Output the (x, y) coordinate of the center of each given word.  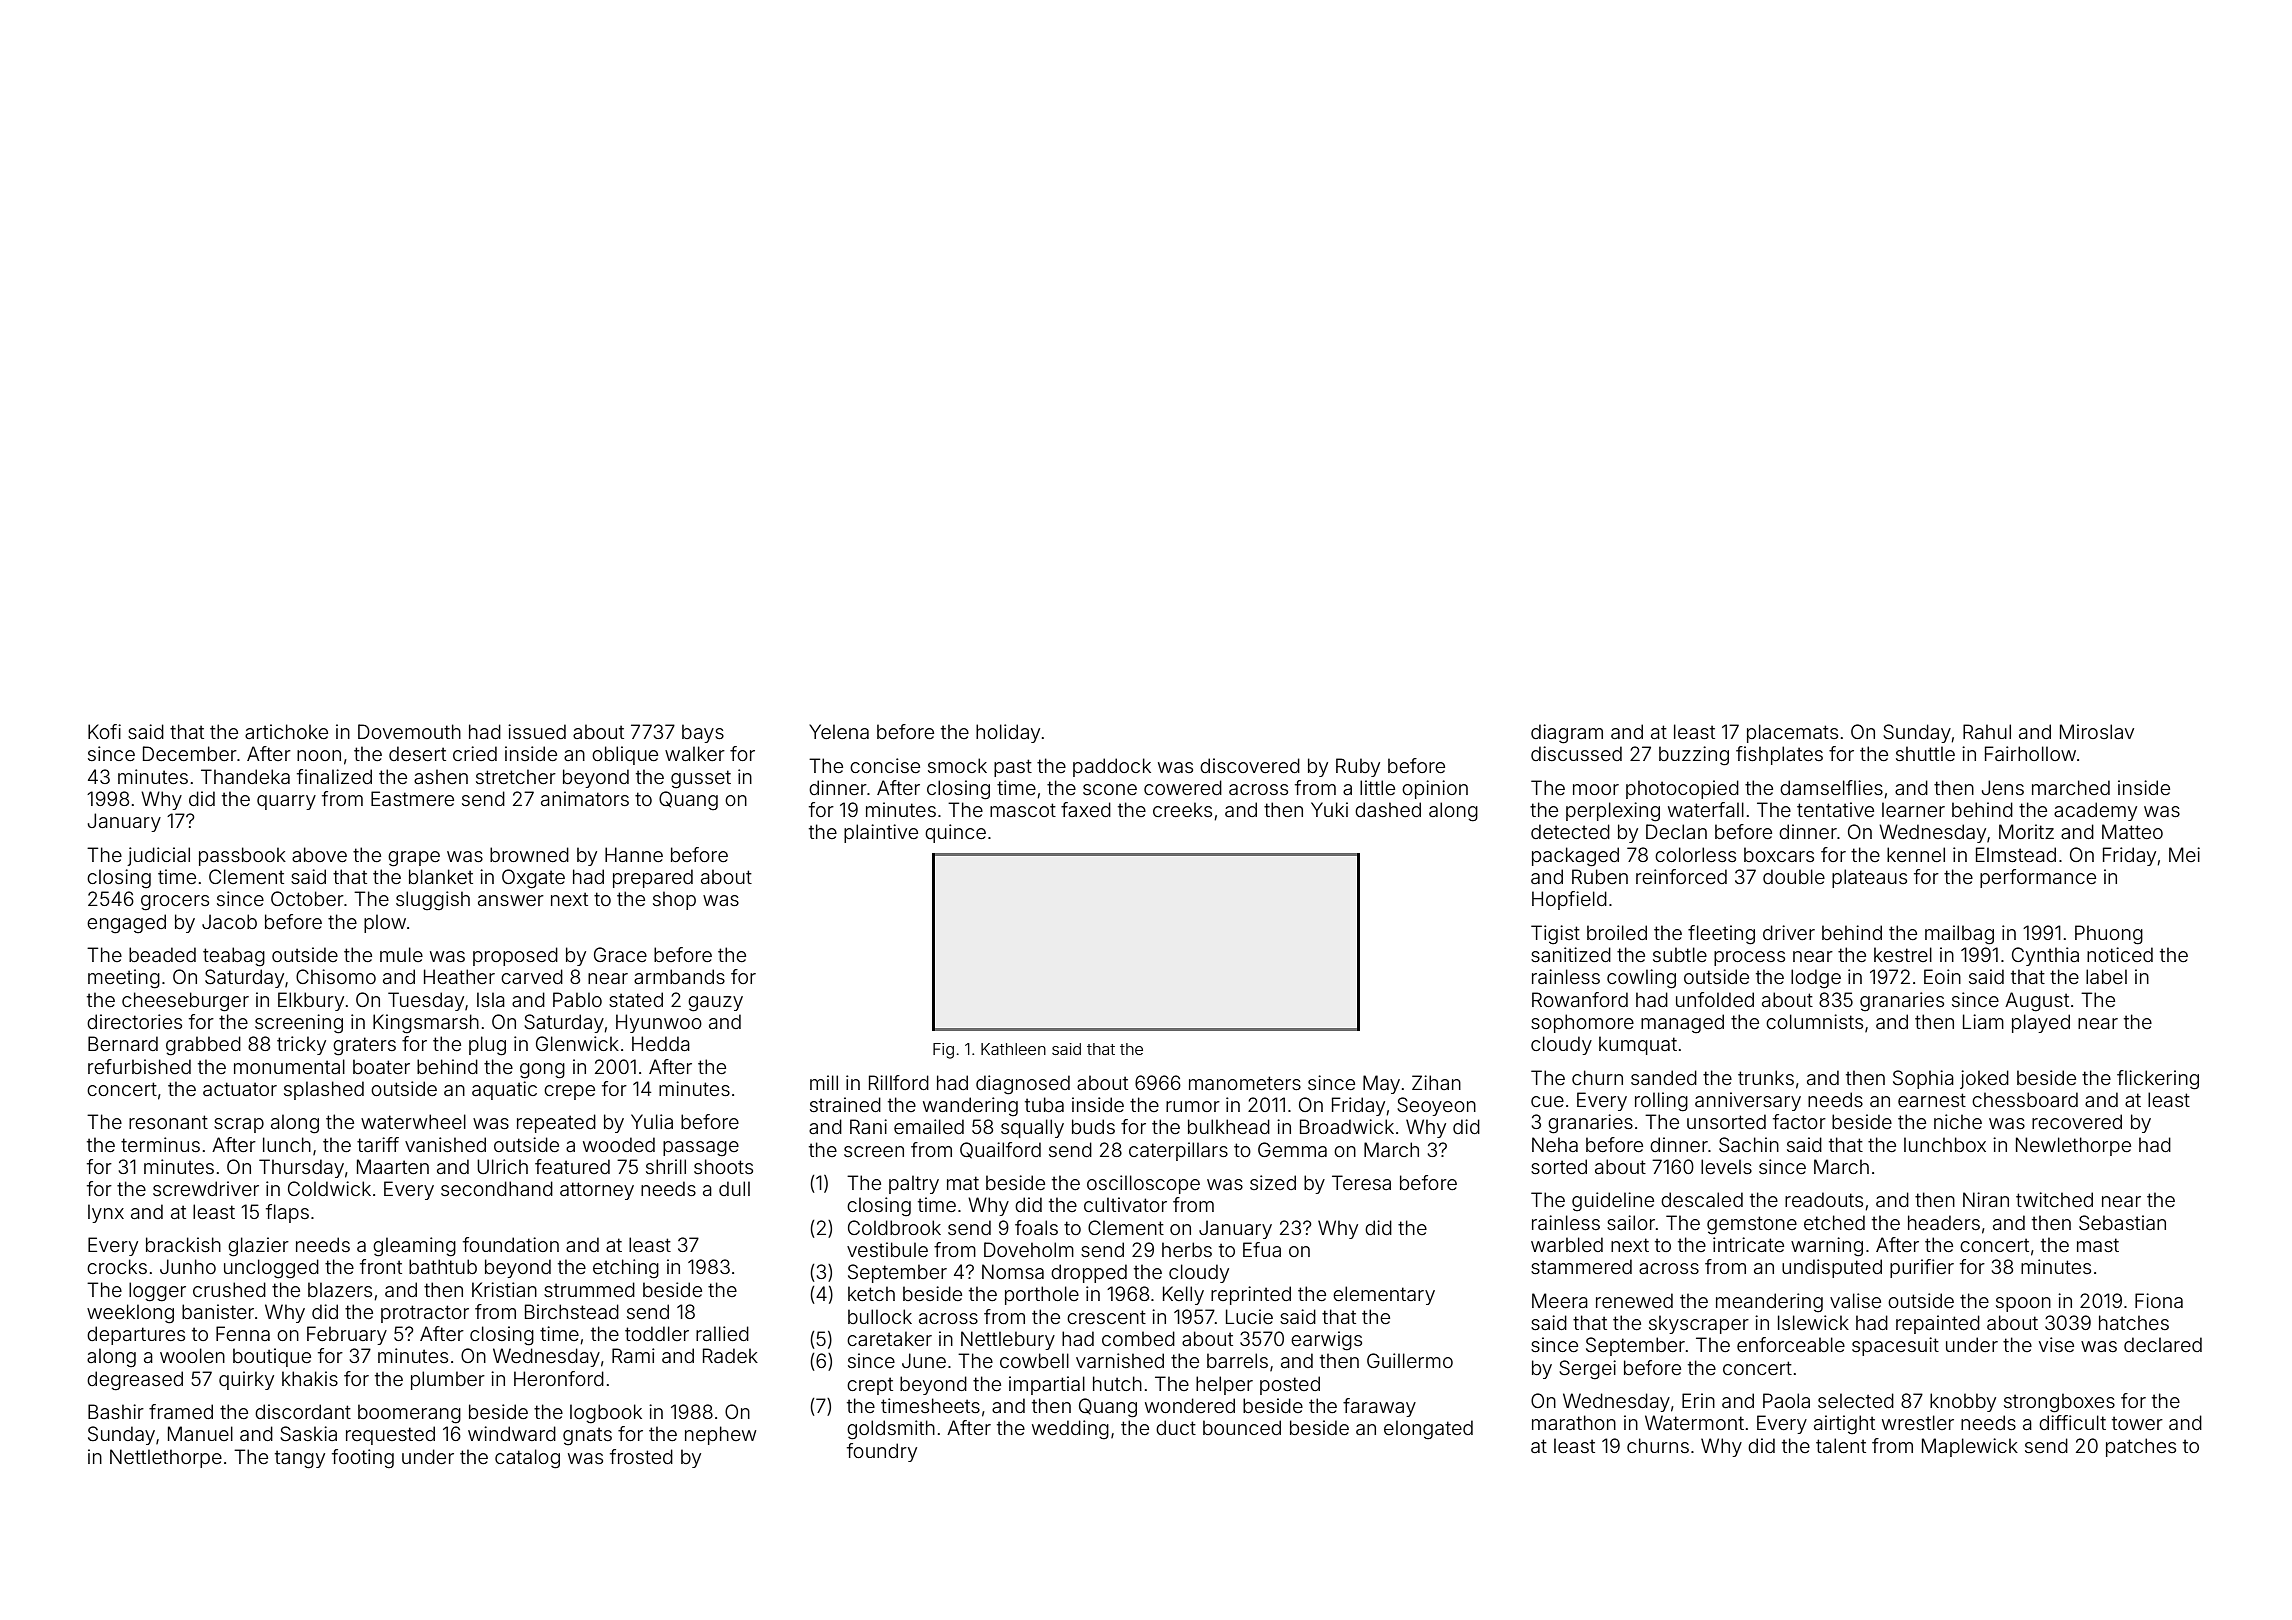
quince (955, 833)
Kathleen (1013, 1049)
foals (1036, 1227)
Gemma (1292, 1149)
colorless (1695, 854)
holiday (1008, 733)
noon (319, 755)
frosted (641, 1456)
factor (1799, 1121)
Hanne (634, 854)
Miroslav (2097, 731)
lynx (106, 1213)
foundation (511, 1244)
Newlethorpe (2073, 1146)
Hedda (661, 1043)
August (2037, 1002)
